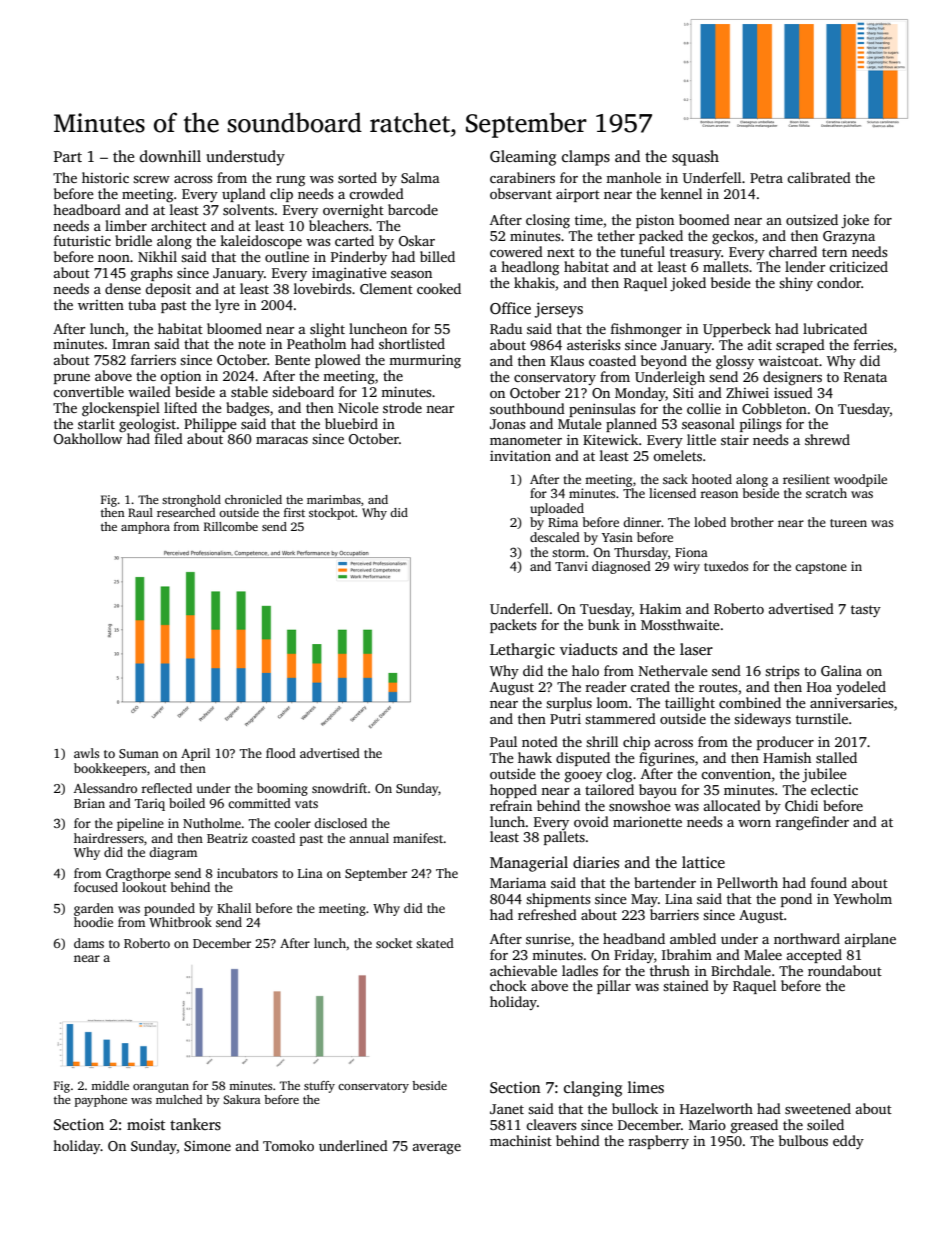 The image size is (952, 1233). I want to click on farriers, so click(153, 359).
